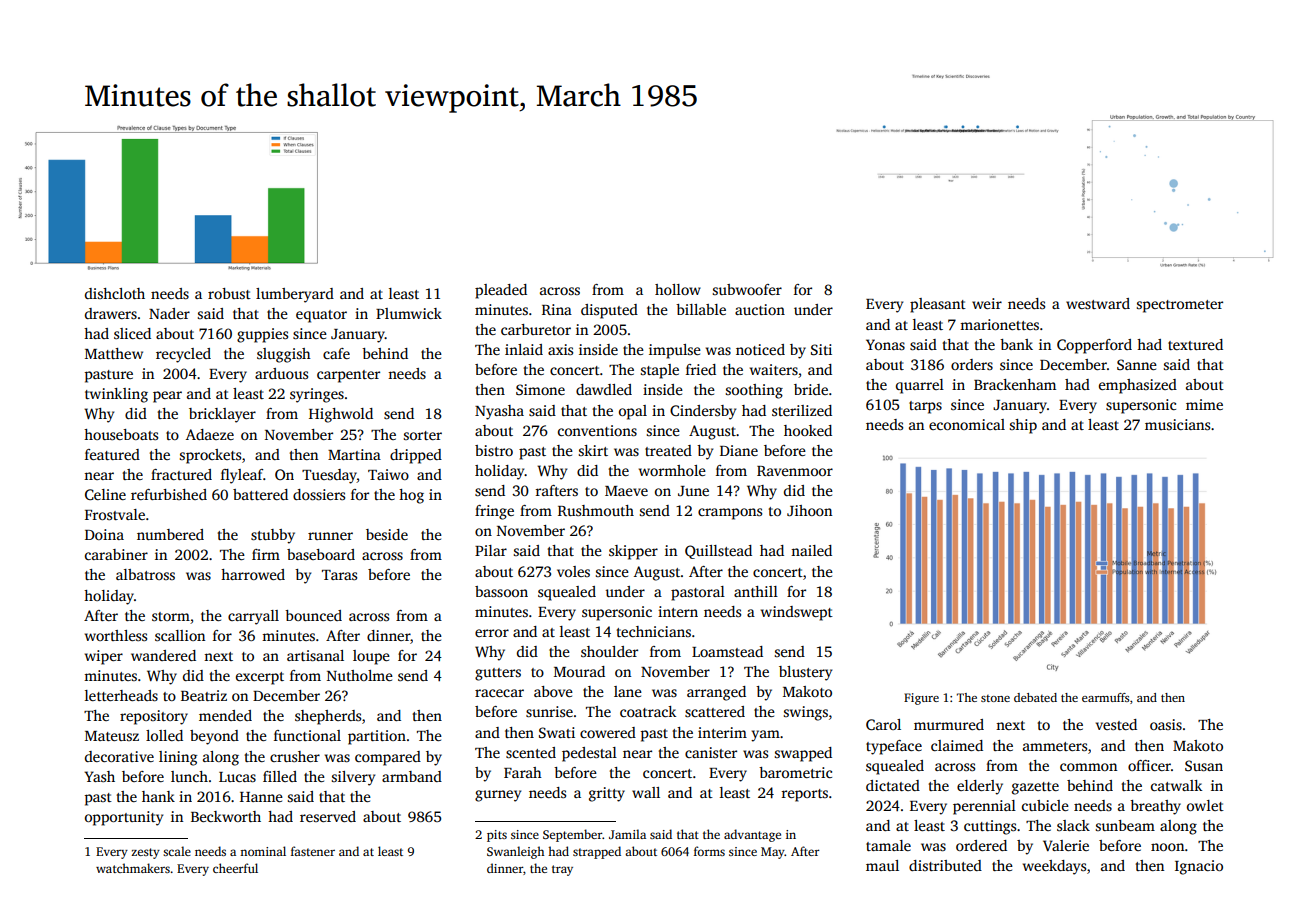  What do you see at coordinates (388, 474) in the screenshot?
I see `Taiwo` at bounding box center [388, 474].
